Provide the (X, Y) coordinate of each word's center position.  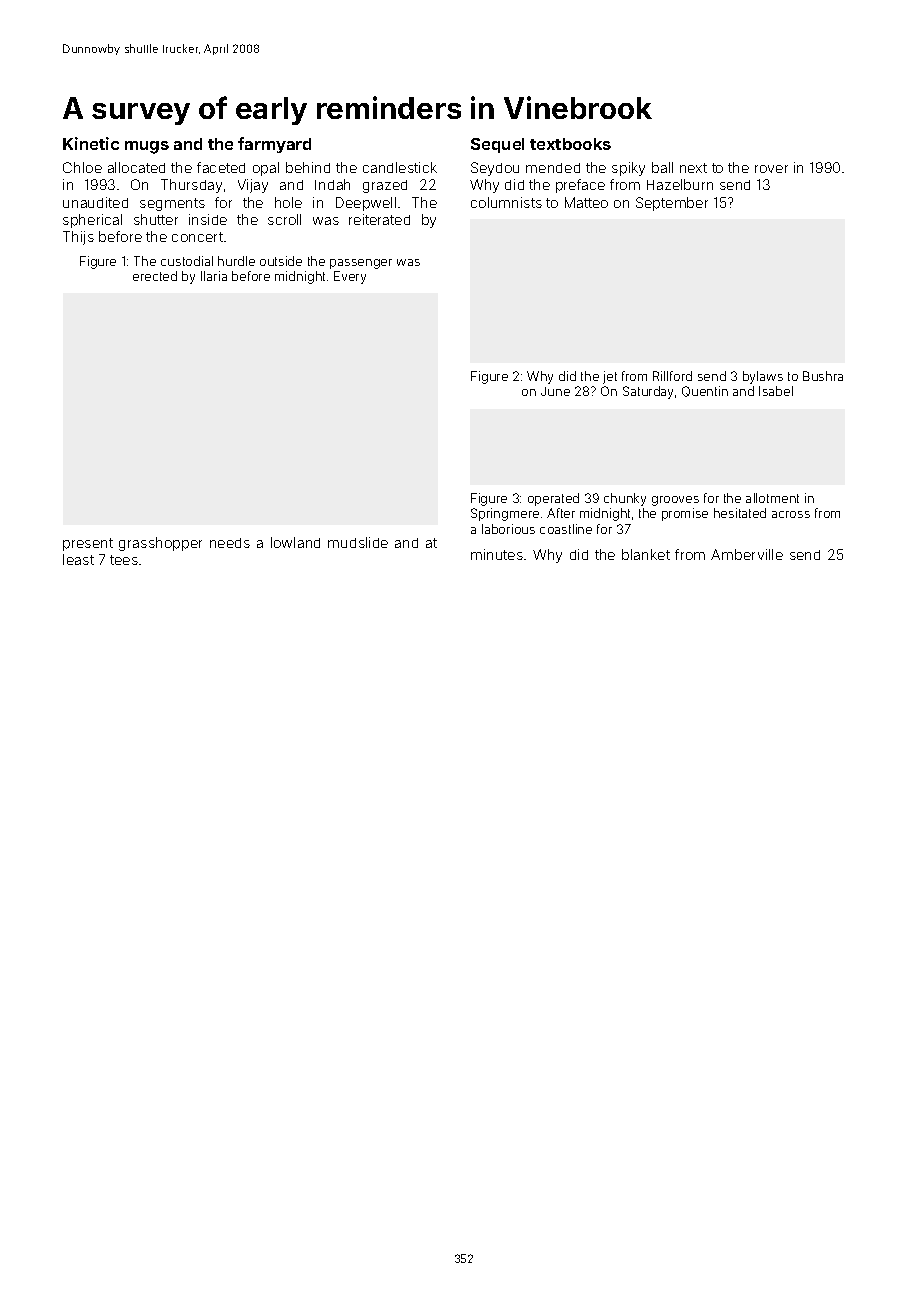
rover (771, 169)
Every (350, 277)
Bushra (823, 376)
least (78, 559)
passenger (361, 264)
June (555, 391)
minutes (497, 554)
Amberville (747, 554)
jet (610, 377)
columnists (506, 202)
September (672, 204)
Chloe (82, 167)
